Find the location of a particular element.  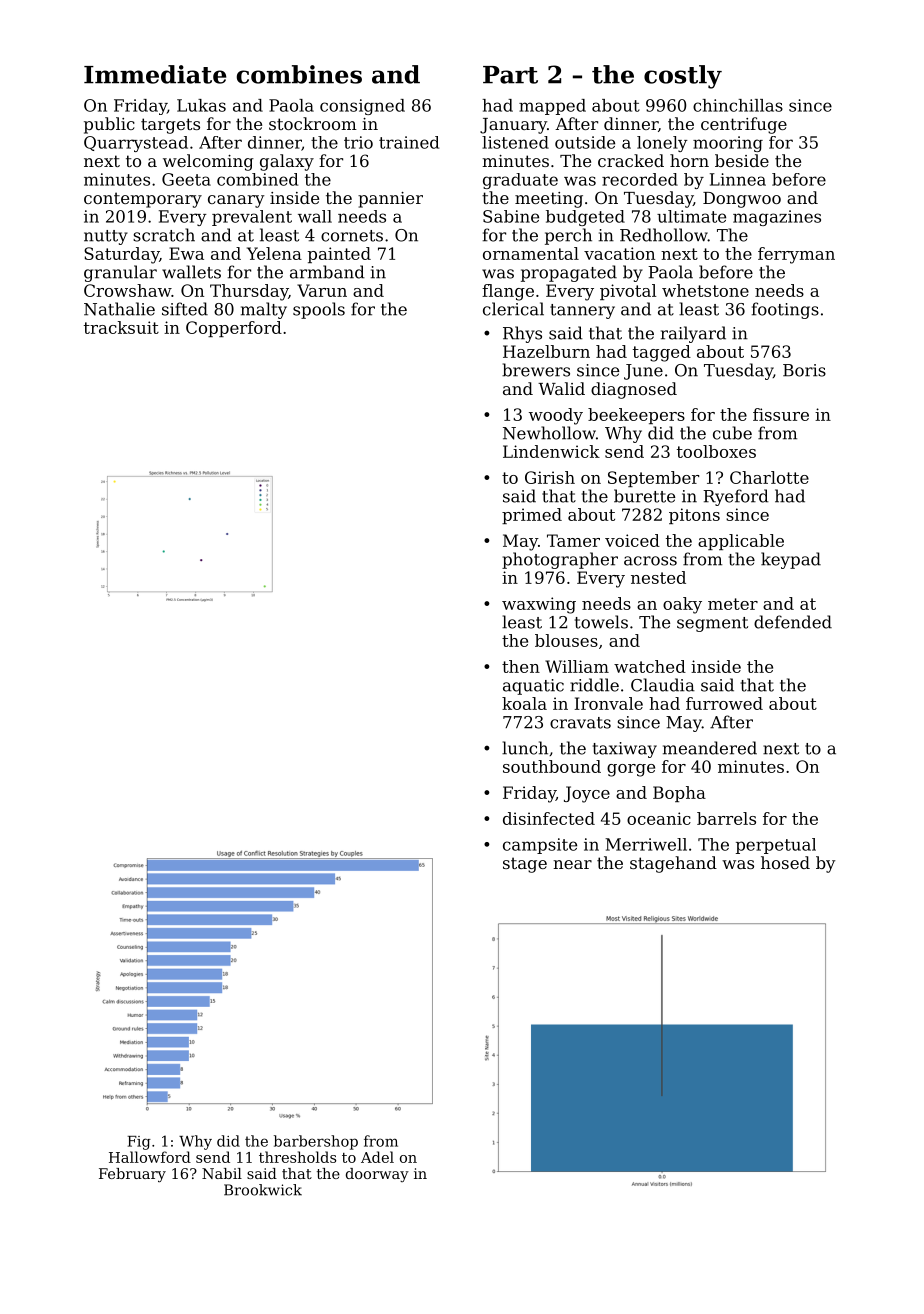

meandered is located at coordinates (710, 748).
